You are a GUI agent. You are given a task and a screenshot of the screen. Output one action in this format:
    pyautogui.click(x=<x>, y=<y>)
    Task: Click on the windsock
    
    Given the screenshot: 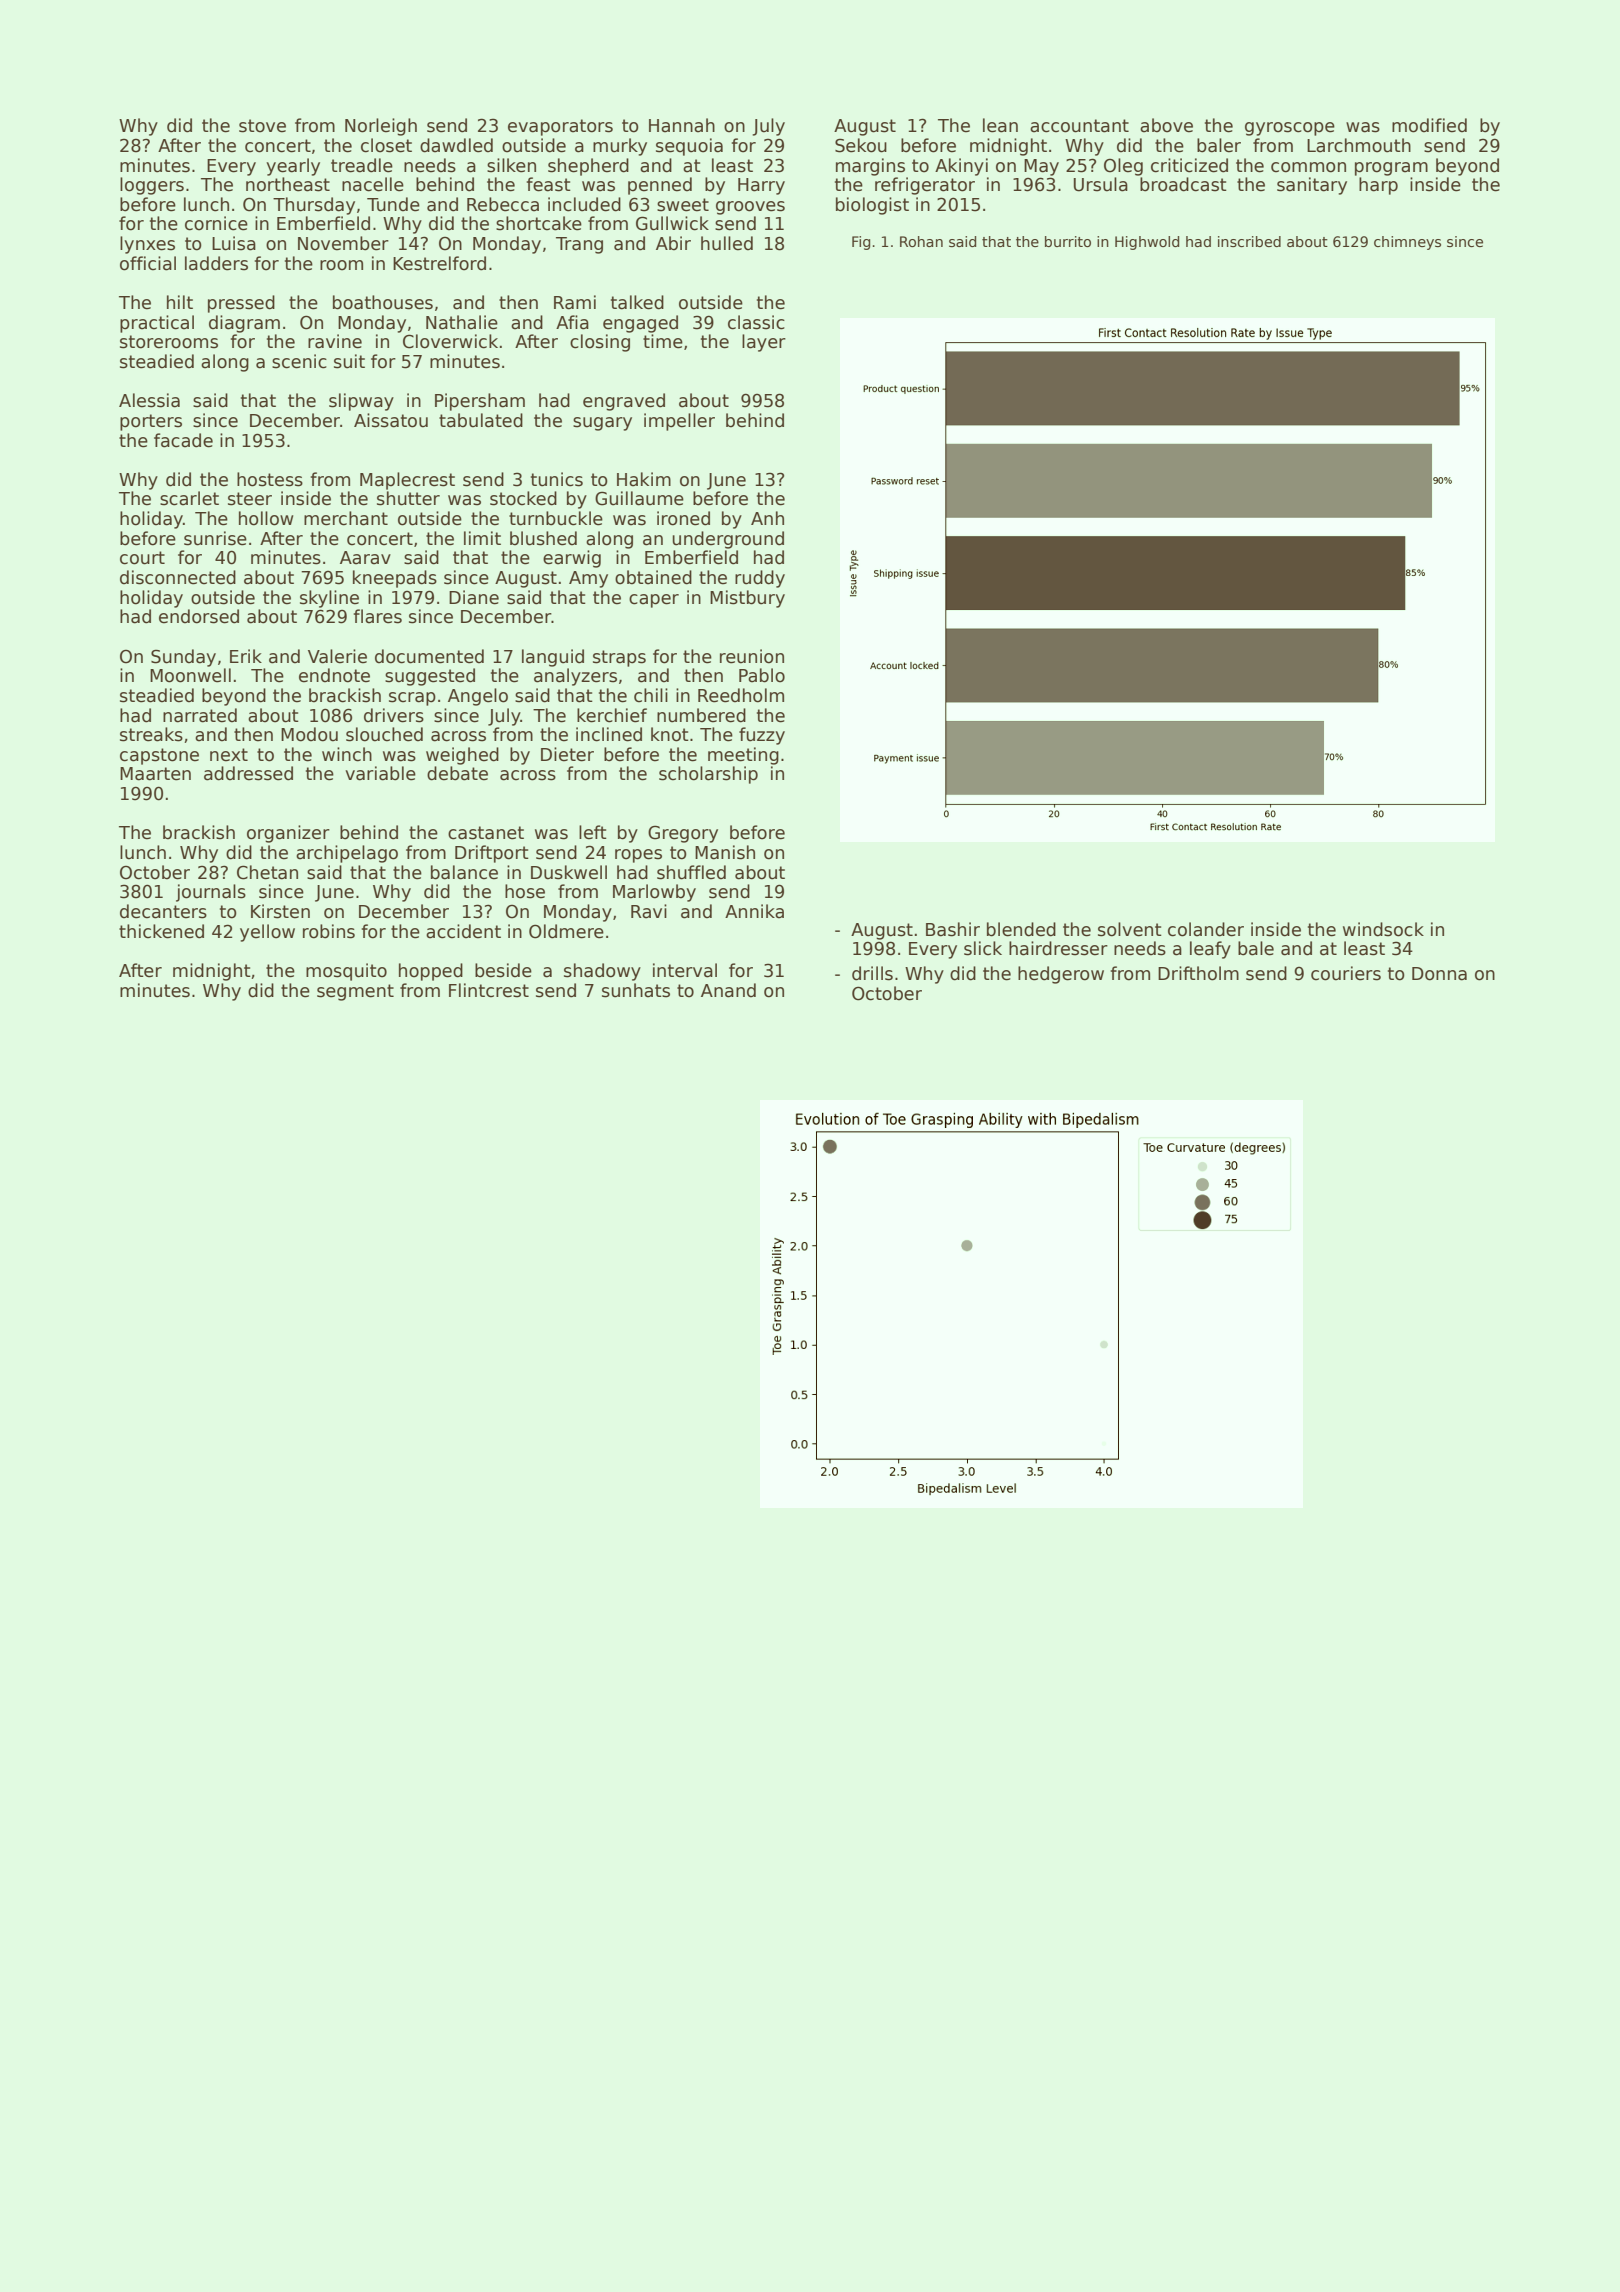 What is the action you would take?
    pyautogui.click(x=1383, y=929)
